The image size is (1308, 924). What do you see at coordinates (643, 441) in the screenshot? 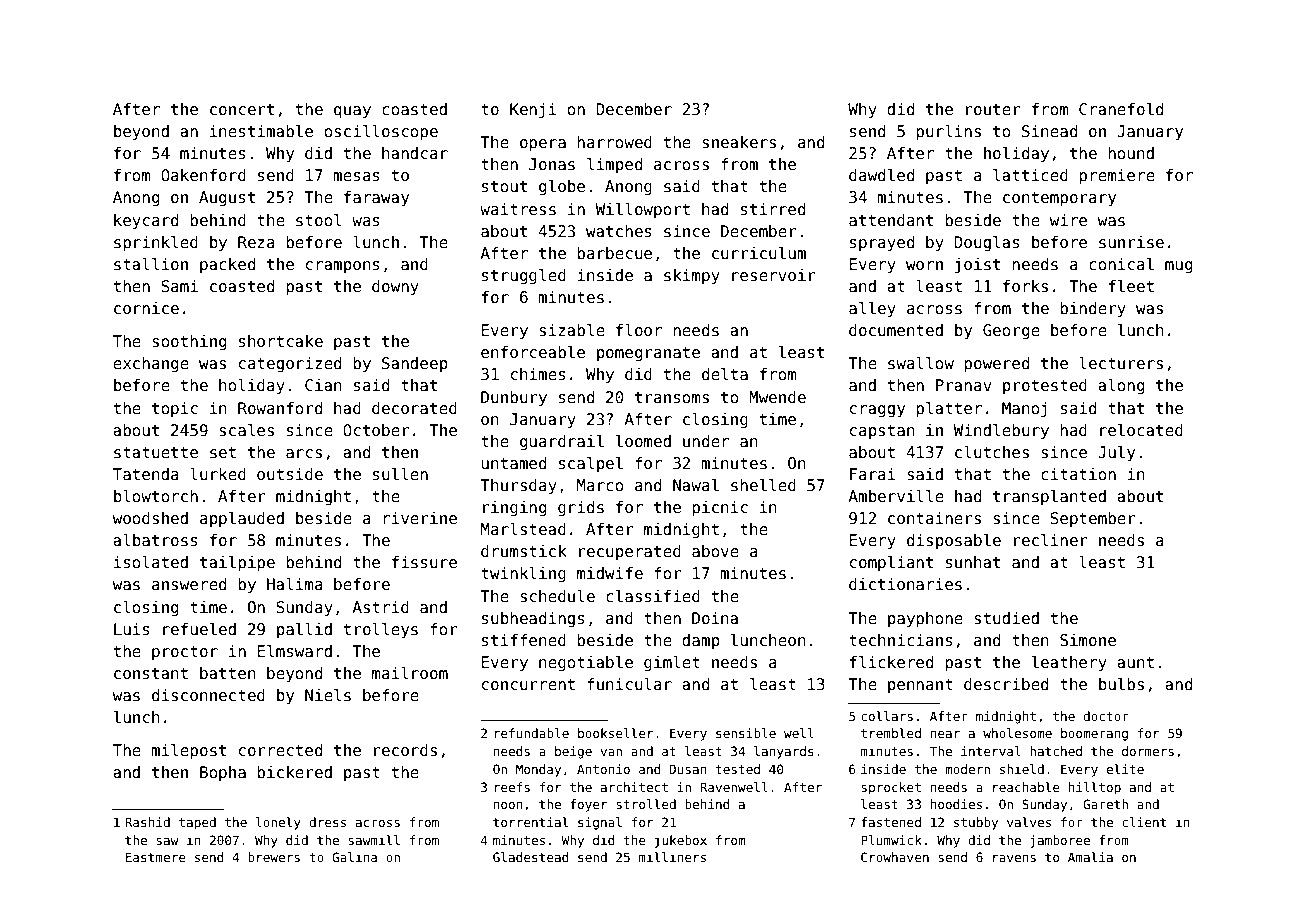
I see `loomed` at bounding box center [643, 441].
